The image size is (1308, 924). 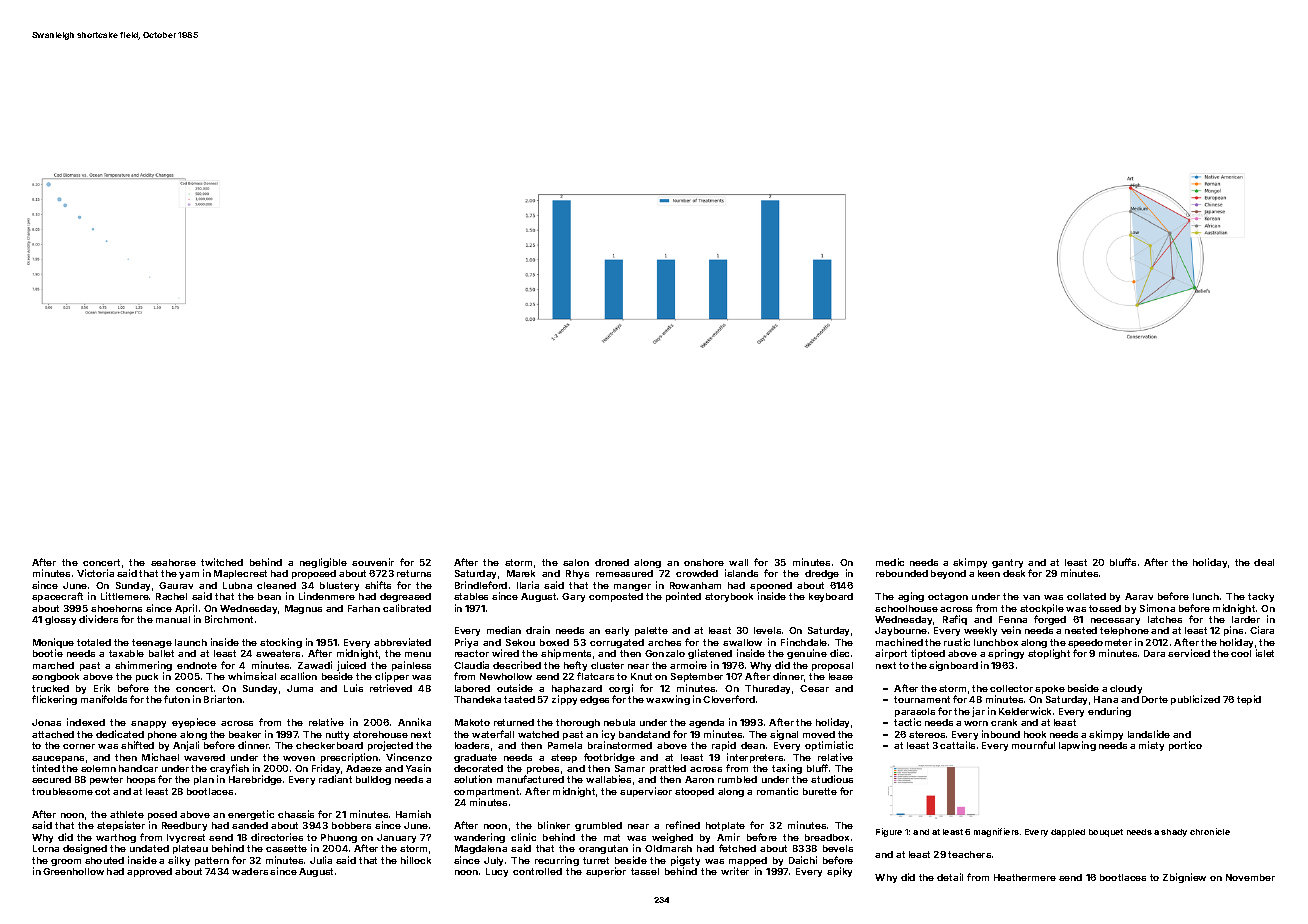 What do you see at coordinates (1106, 833) in the screenshot?
I see `bouquet` at bounding box center [1106, 833].
